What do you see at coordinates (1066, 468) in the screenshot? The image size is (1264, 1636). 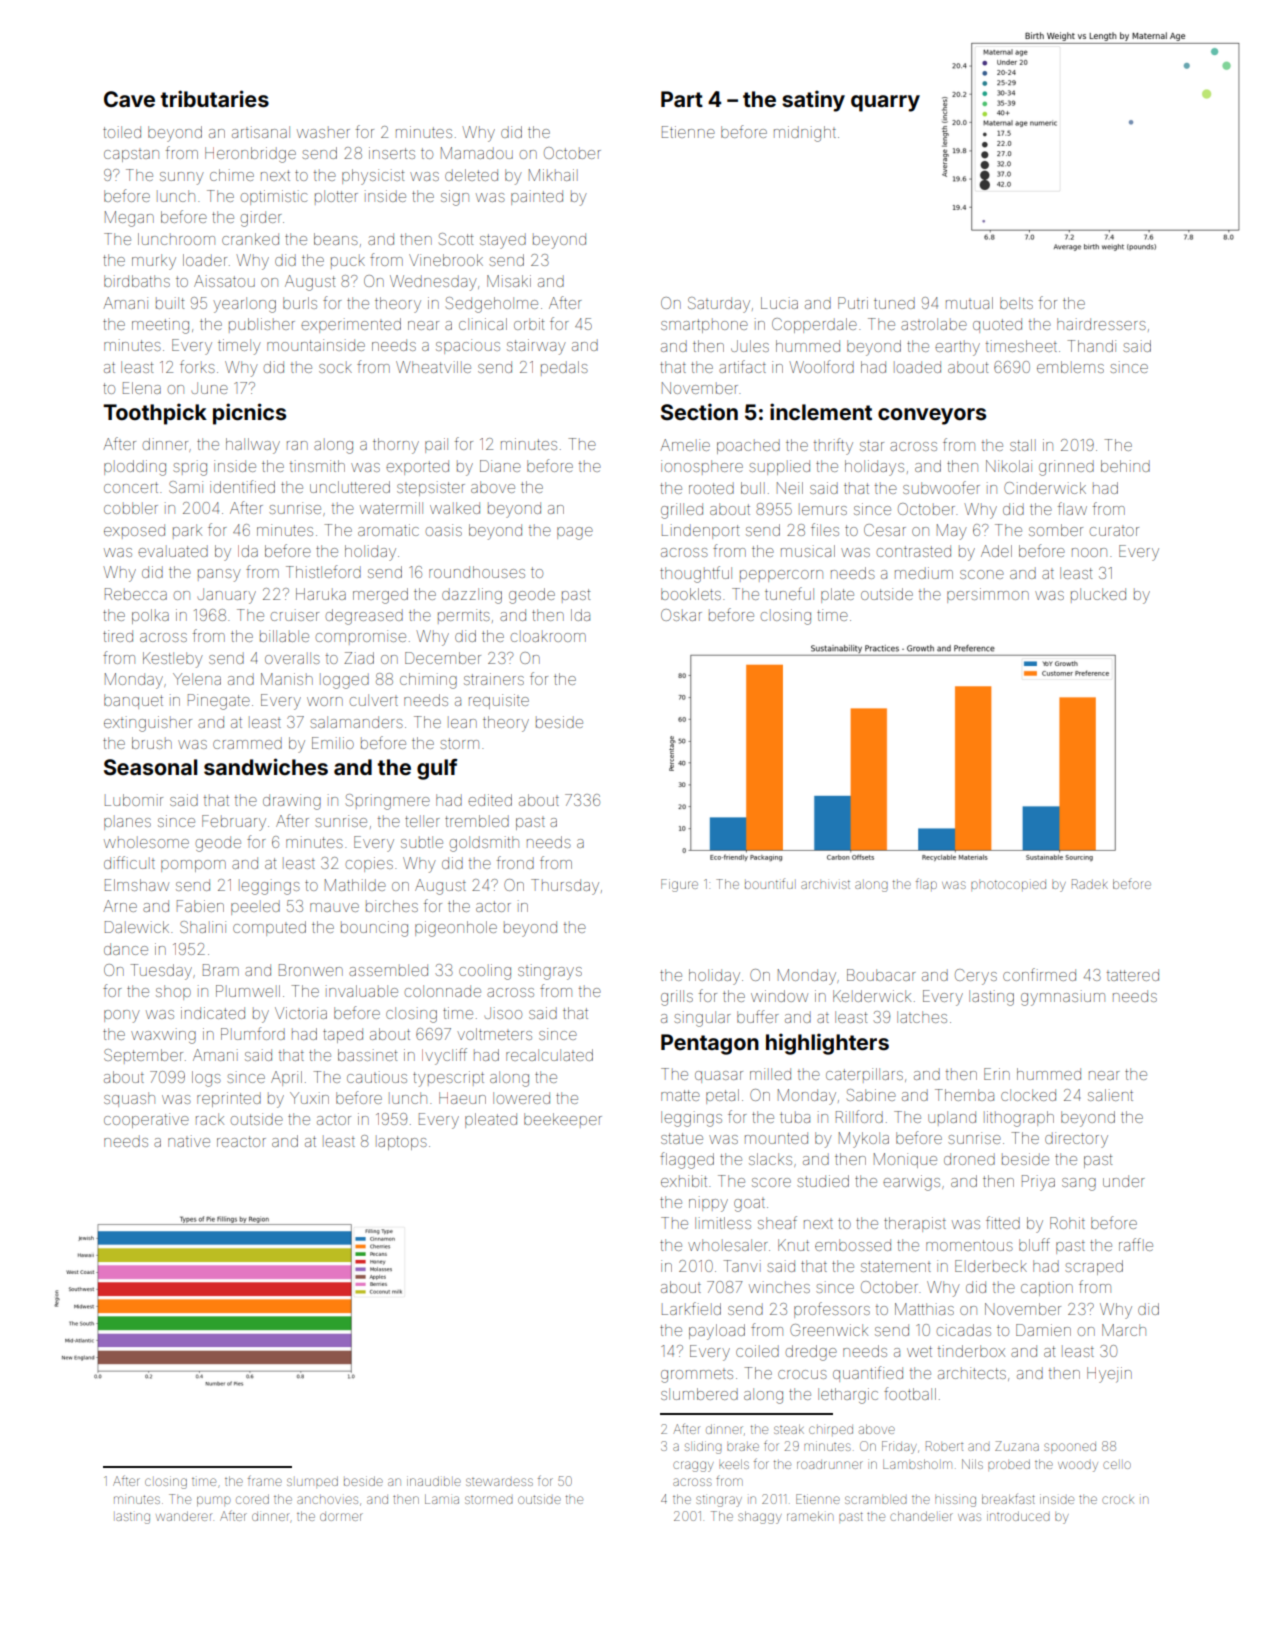 I see `grinned` at bounding box center [1066, 468].
